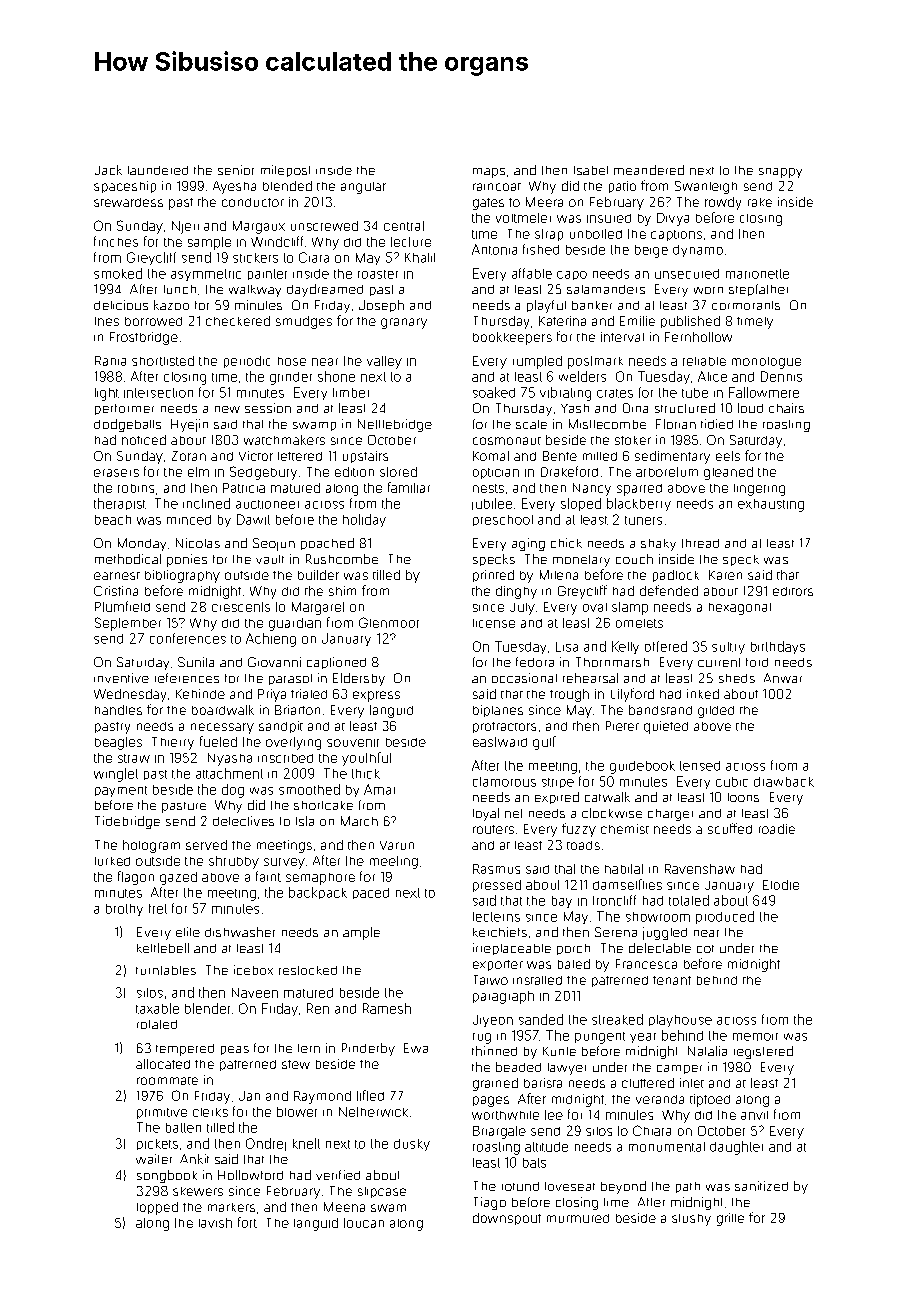  I want to click on gazed, so click(178, 878).
